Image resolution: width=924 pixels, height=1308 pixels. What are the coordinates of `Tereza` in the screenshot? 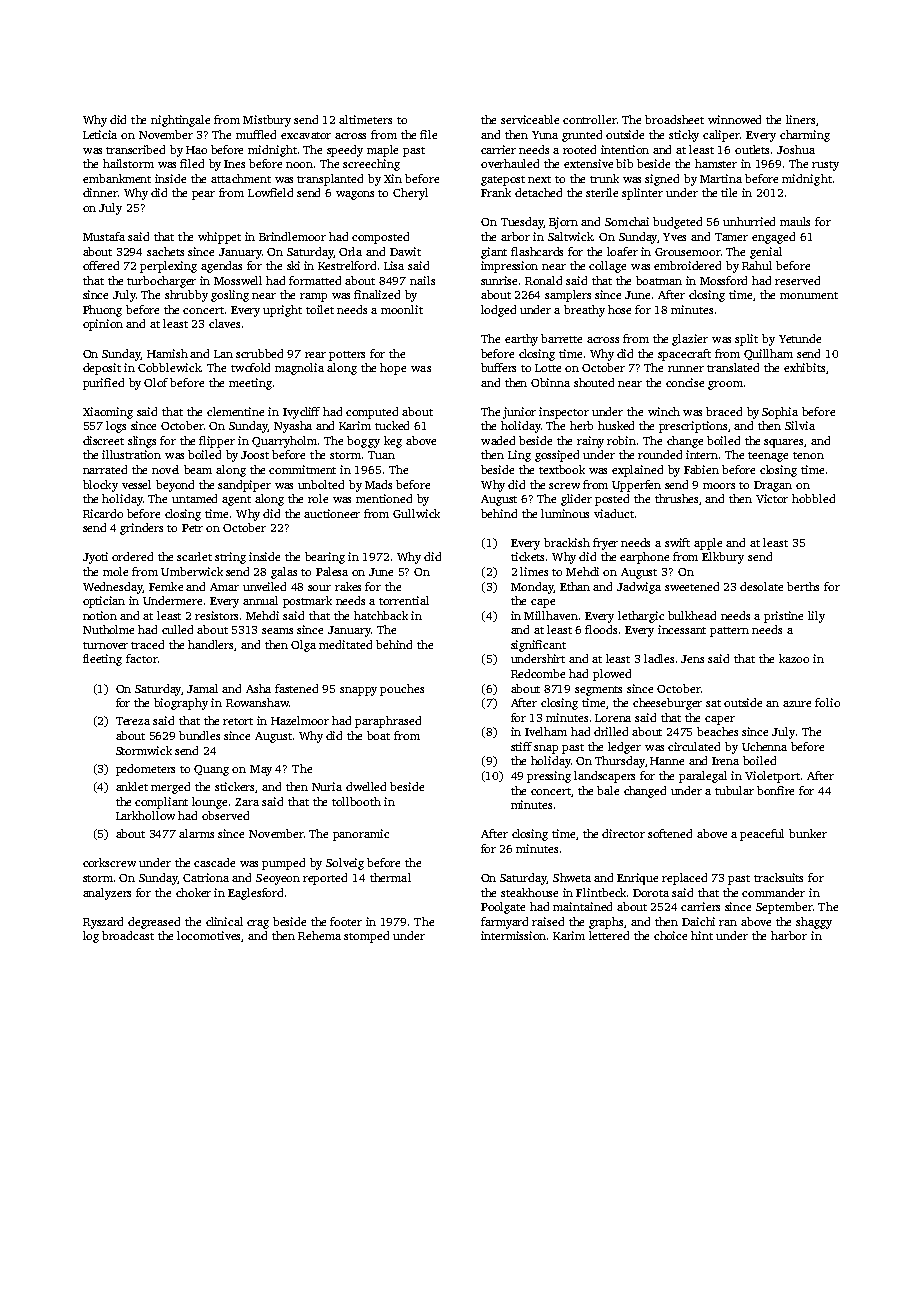 It's located at (133, 721).
